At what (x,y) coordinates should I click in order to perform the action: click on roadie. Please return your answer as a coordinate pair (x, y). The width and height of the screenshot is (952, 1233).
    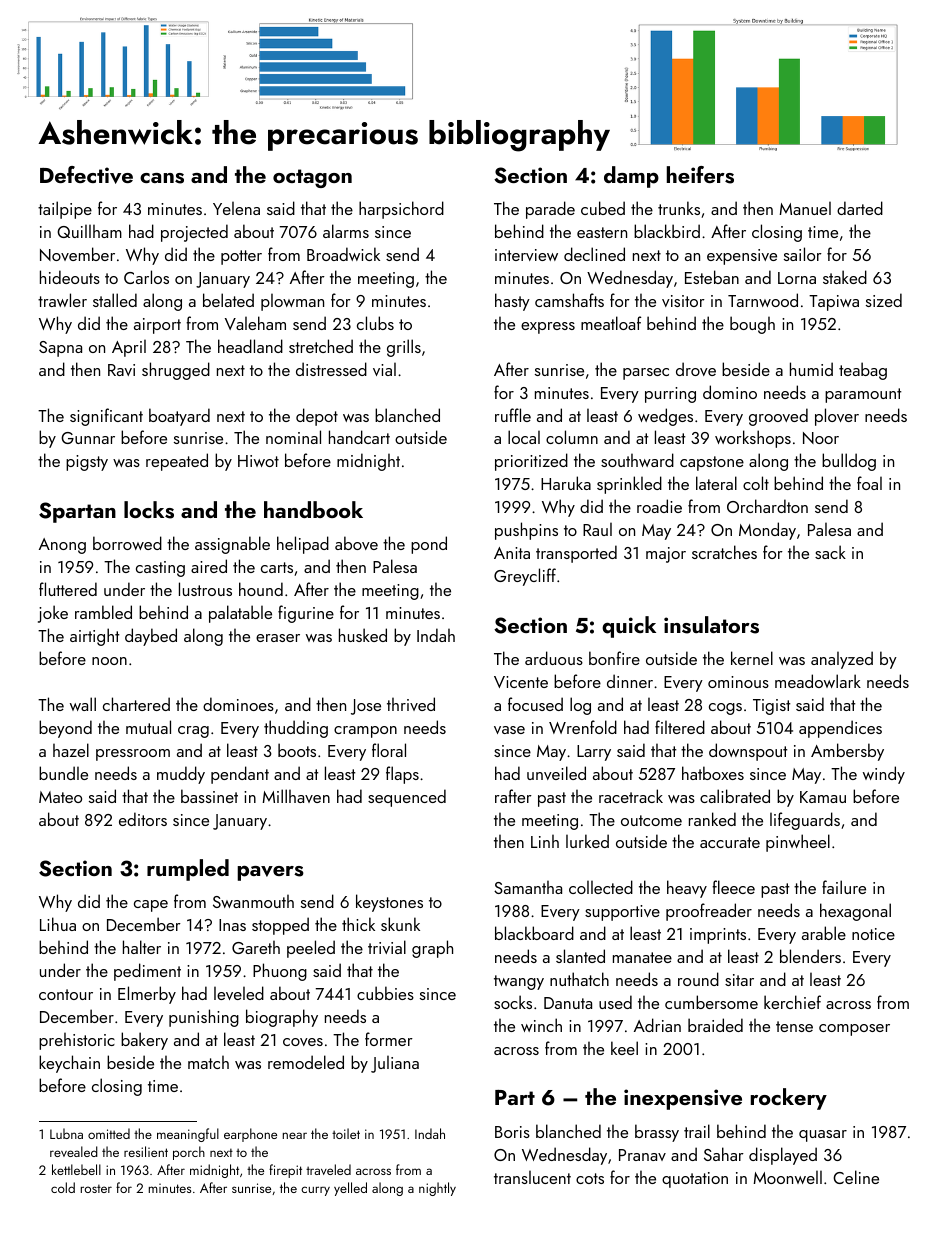
    Looking at the image, I should click on (659, 506).
